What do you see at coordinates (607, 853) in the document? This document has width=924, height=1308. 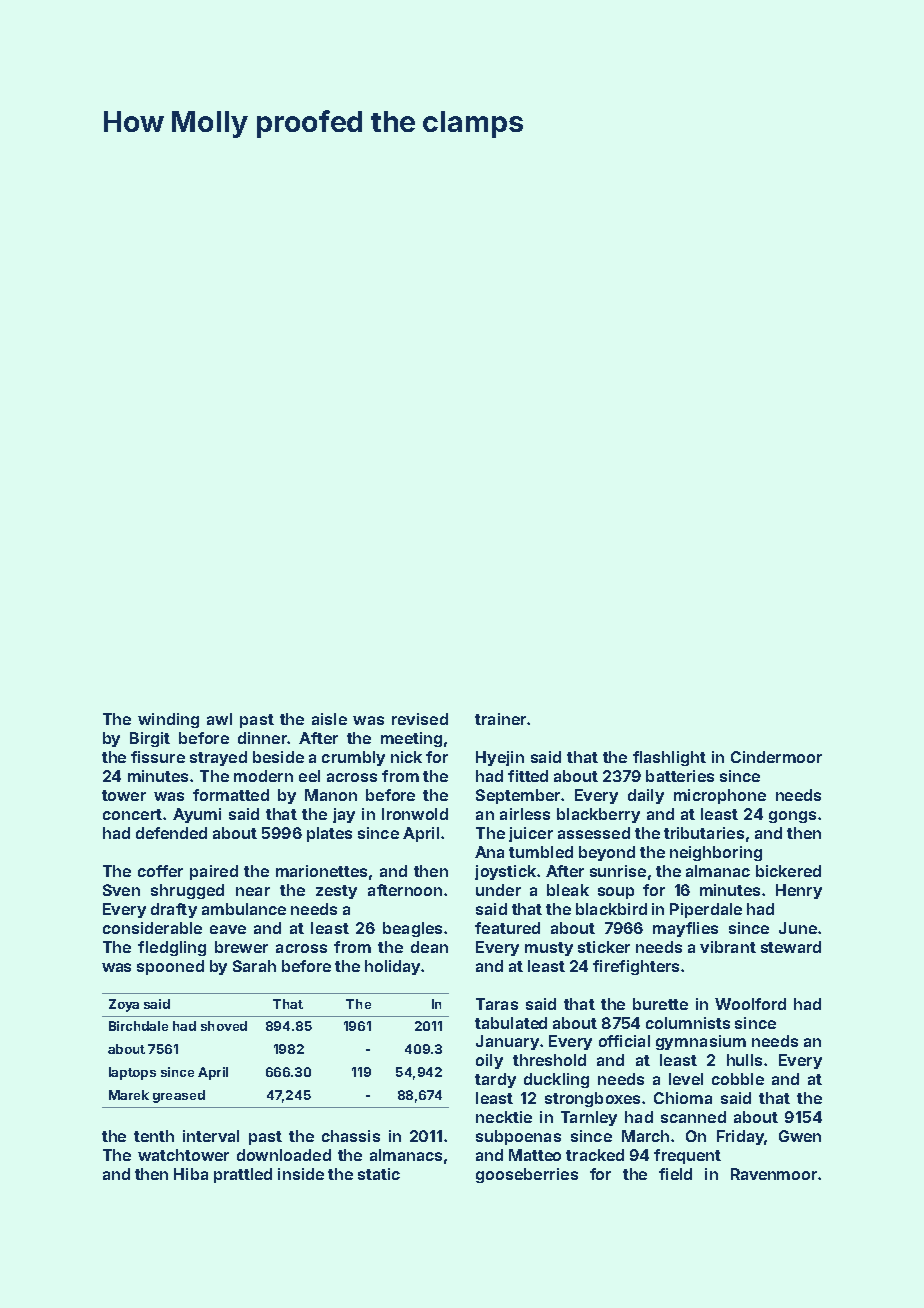 I see `beyond` at bounding box center [607, 853].
